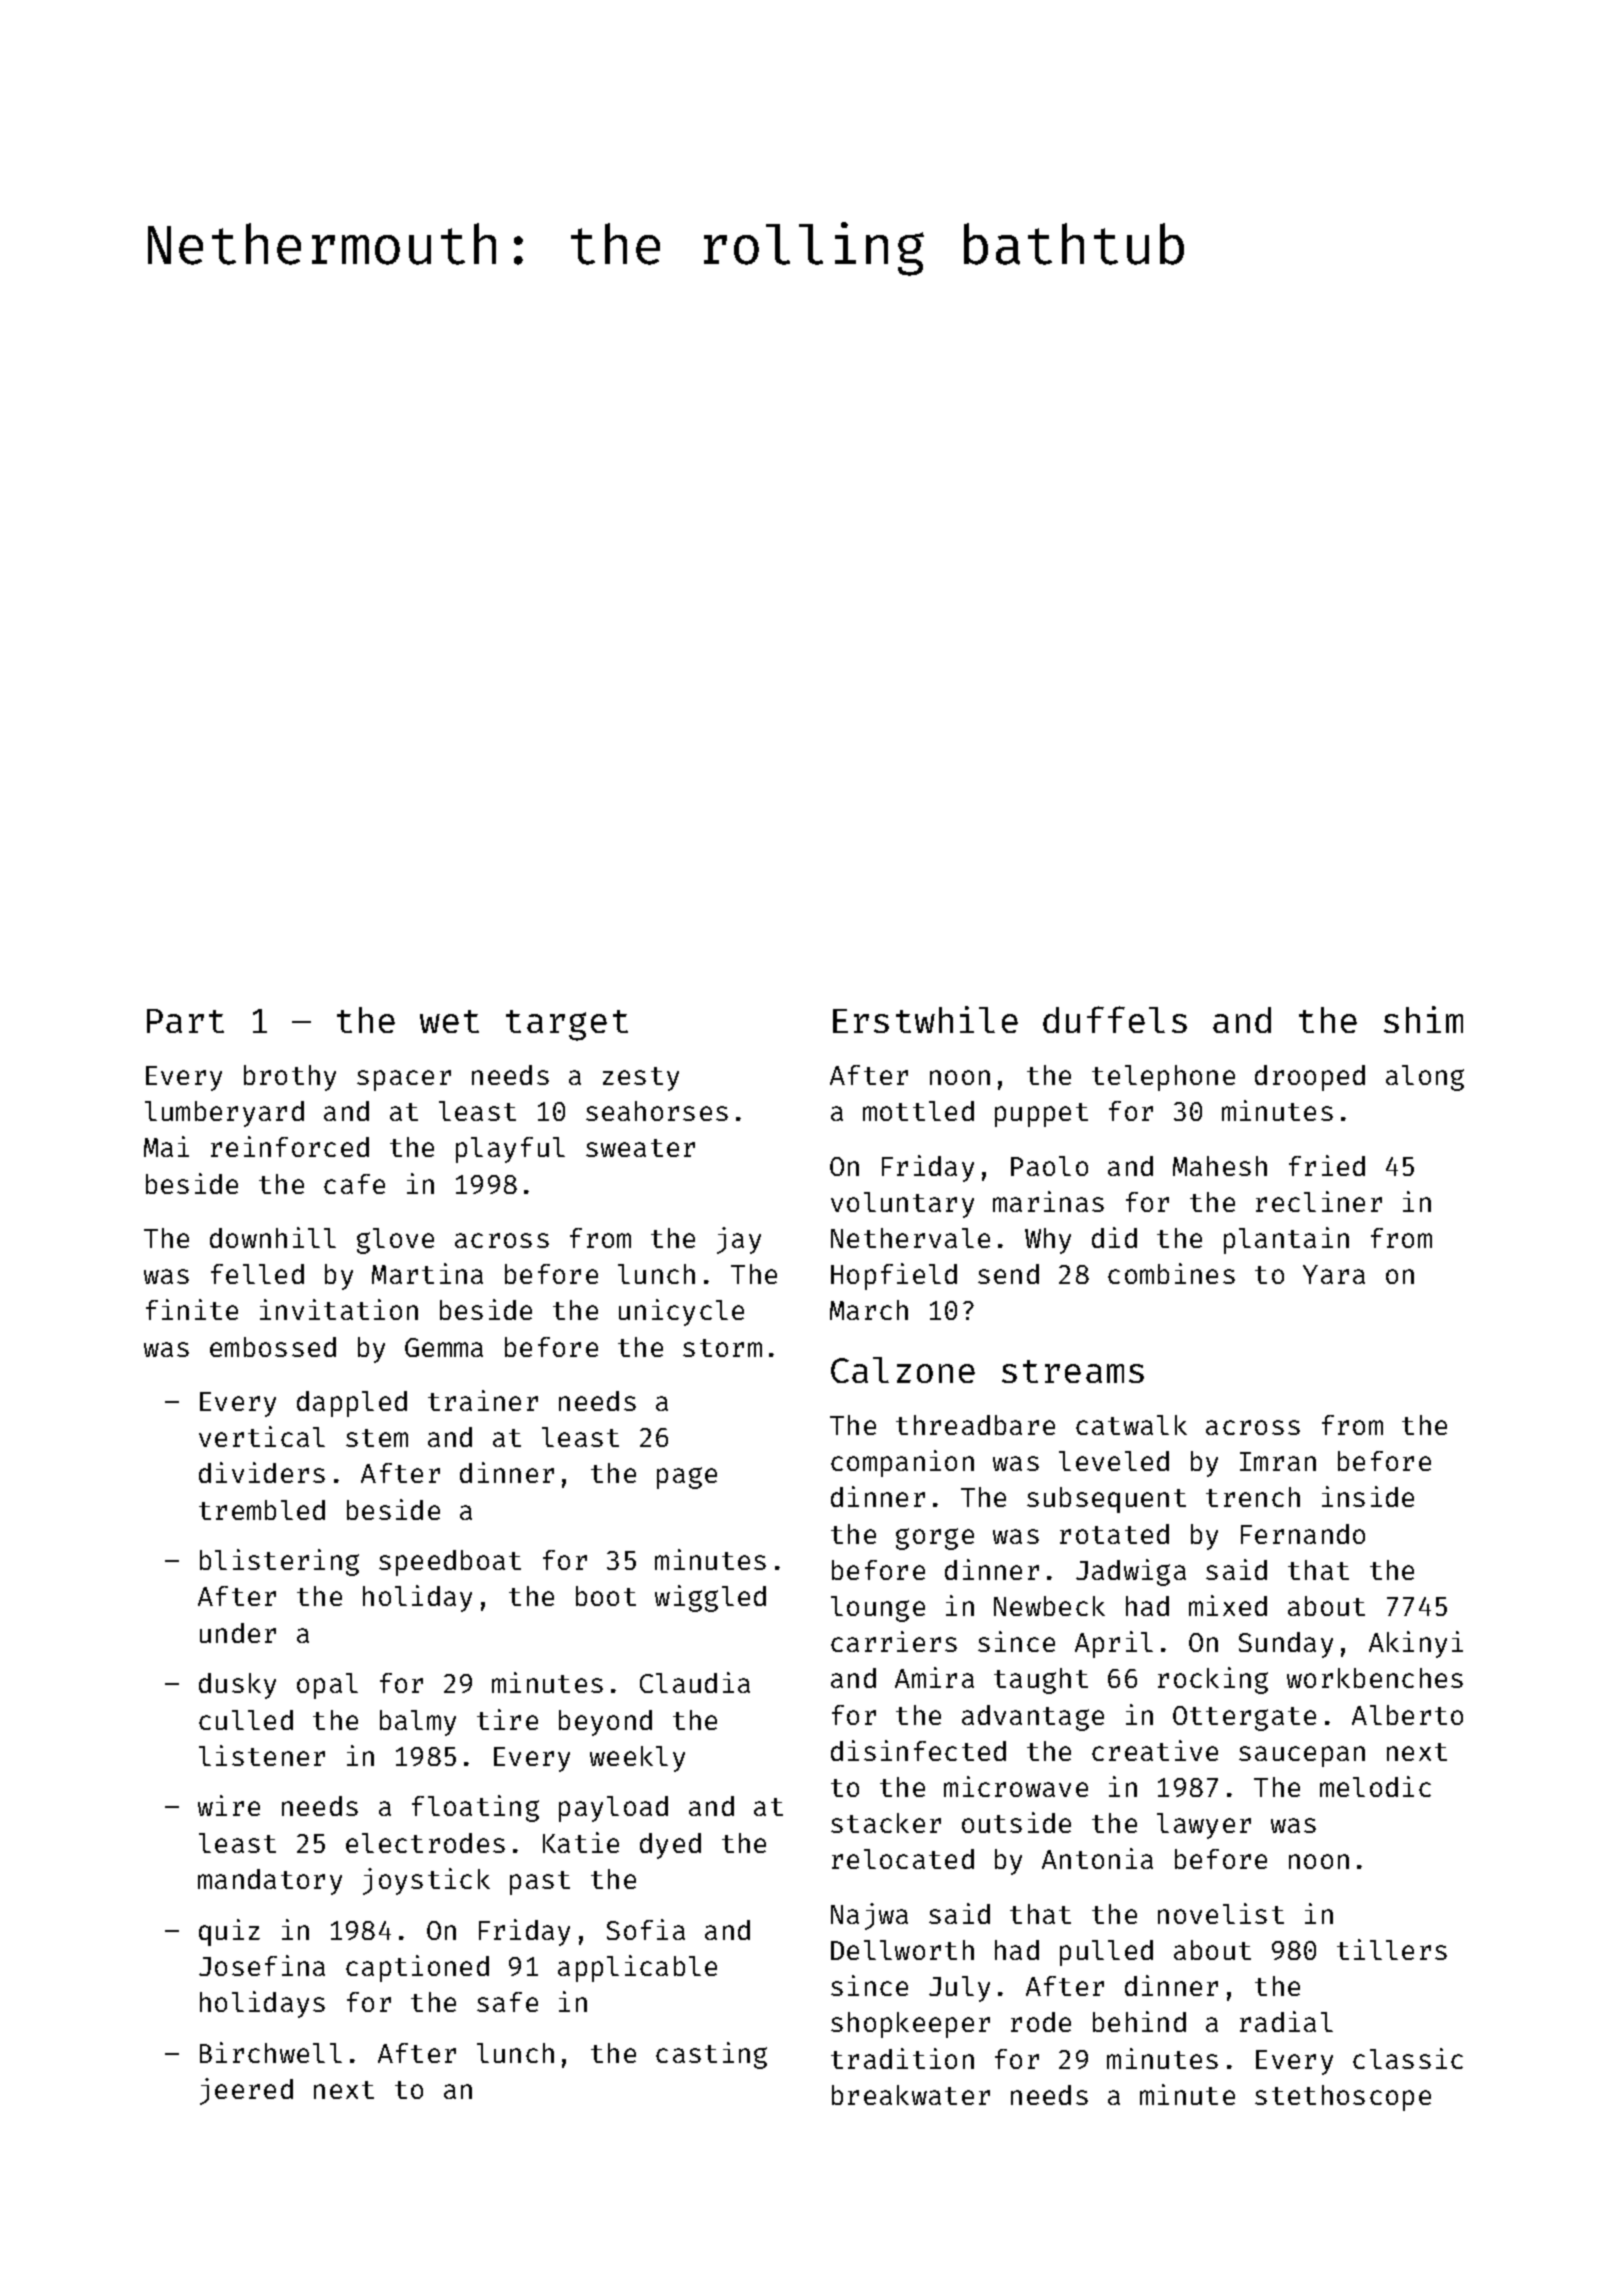 The image size is (1620, 2292). What do you see at coordinates (1334, 1274) in the document?
I see `Yara` at bounding box center [1334, 1274].
